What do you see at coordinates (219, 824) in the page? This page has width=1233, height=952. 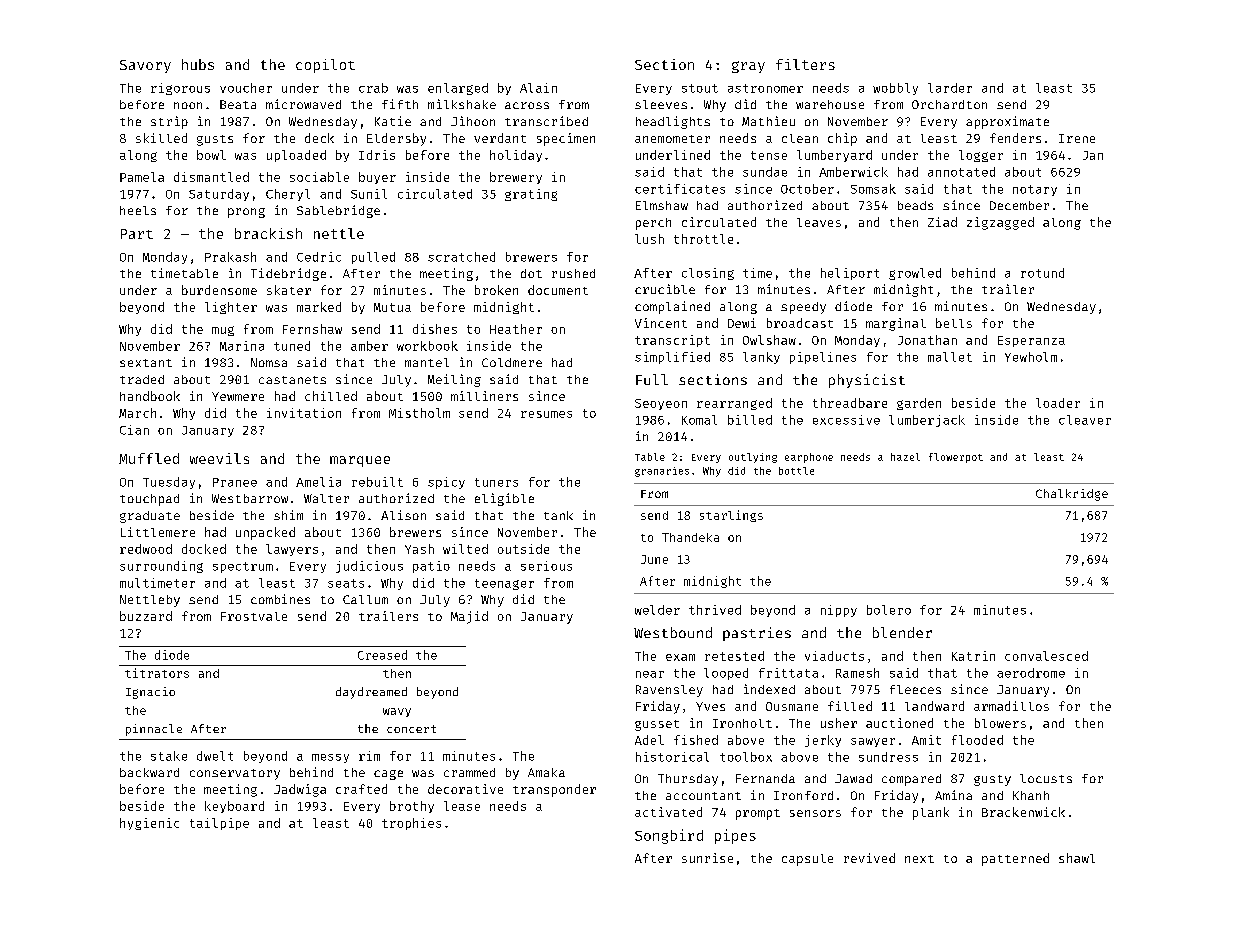 I see `tailpipe` at bounding box center [219, 824].
